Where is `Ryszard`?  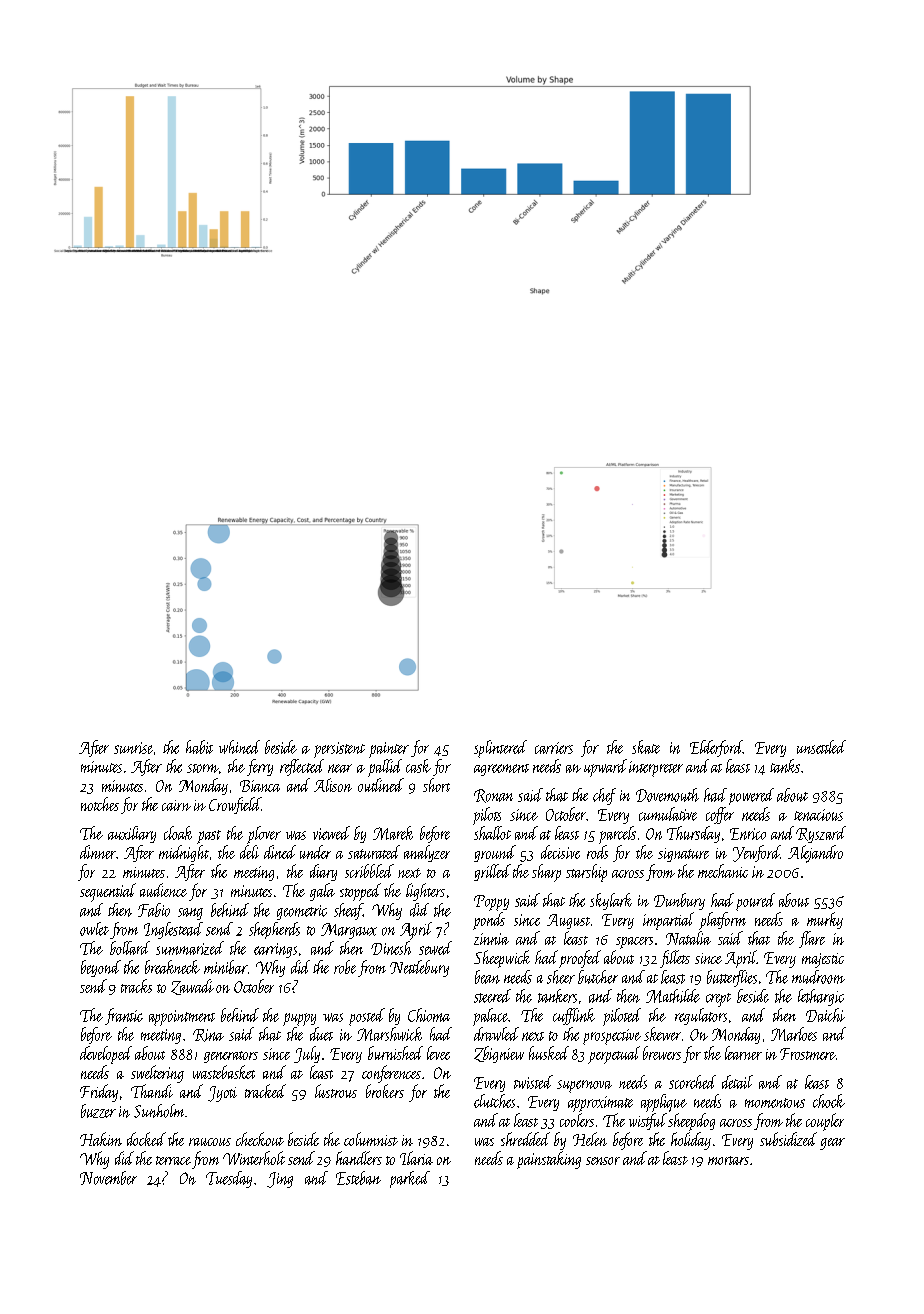 Ryszard is located at coordinates (821, 834).
